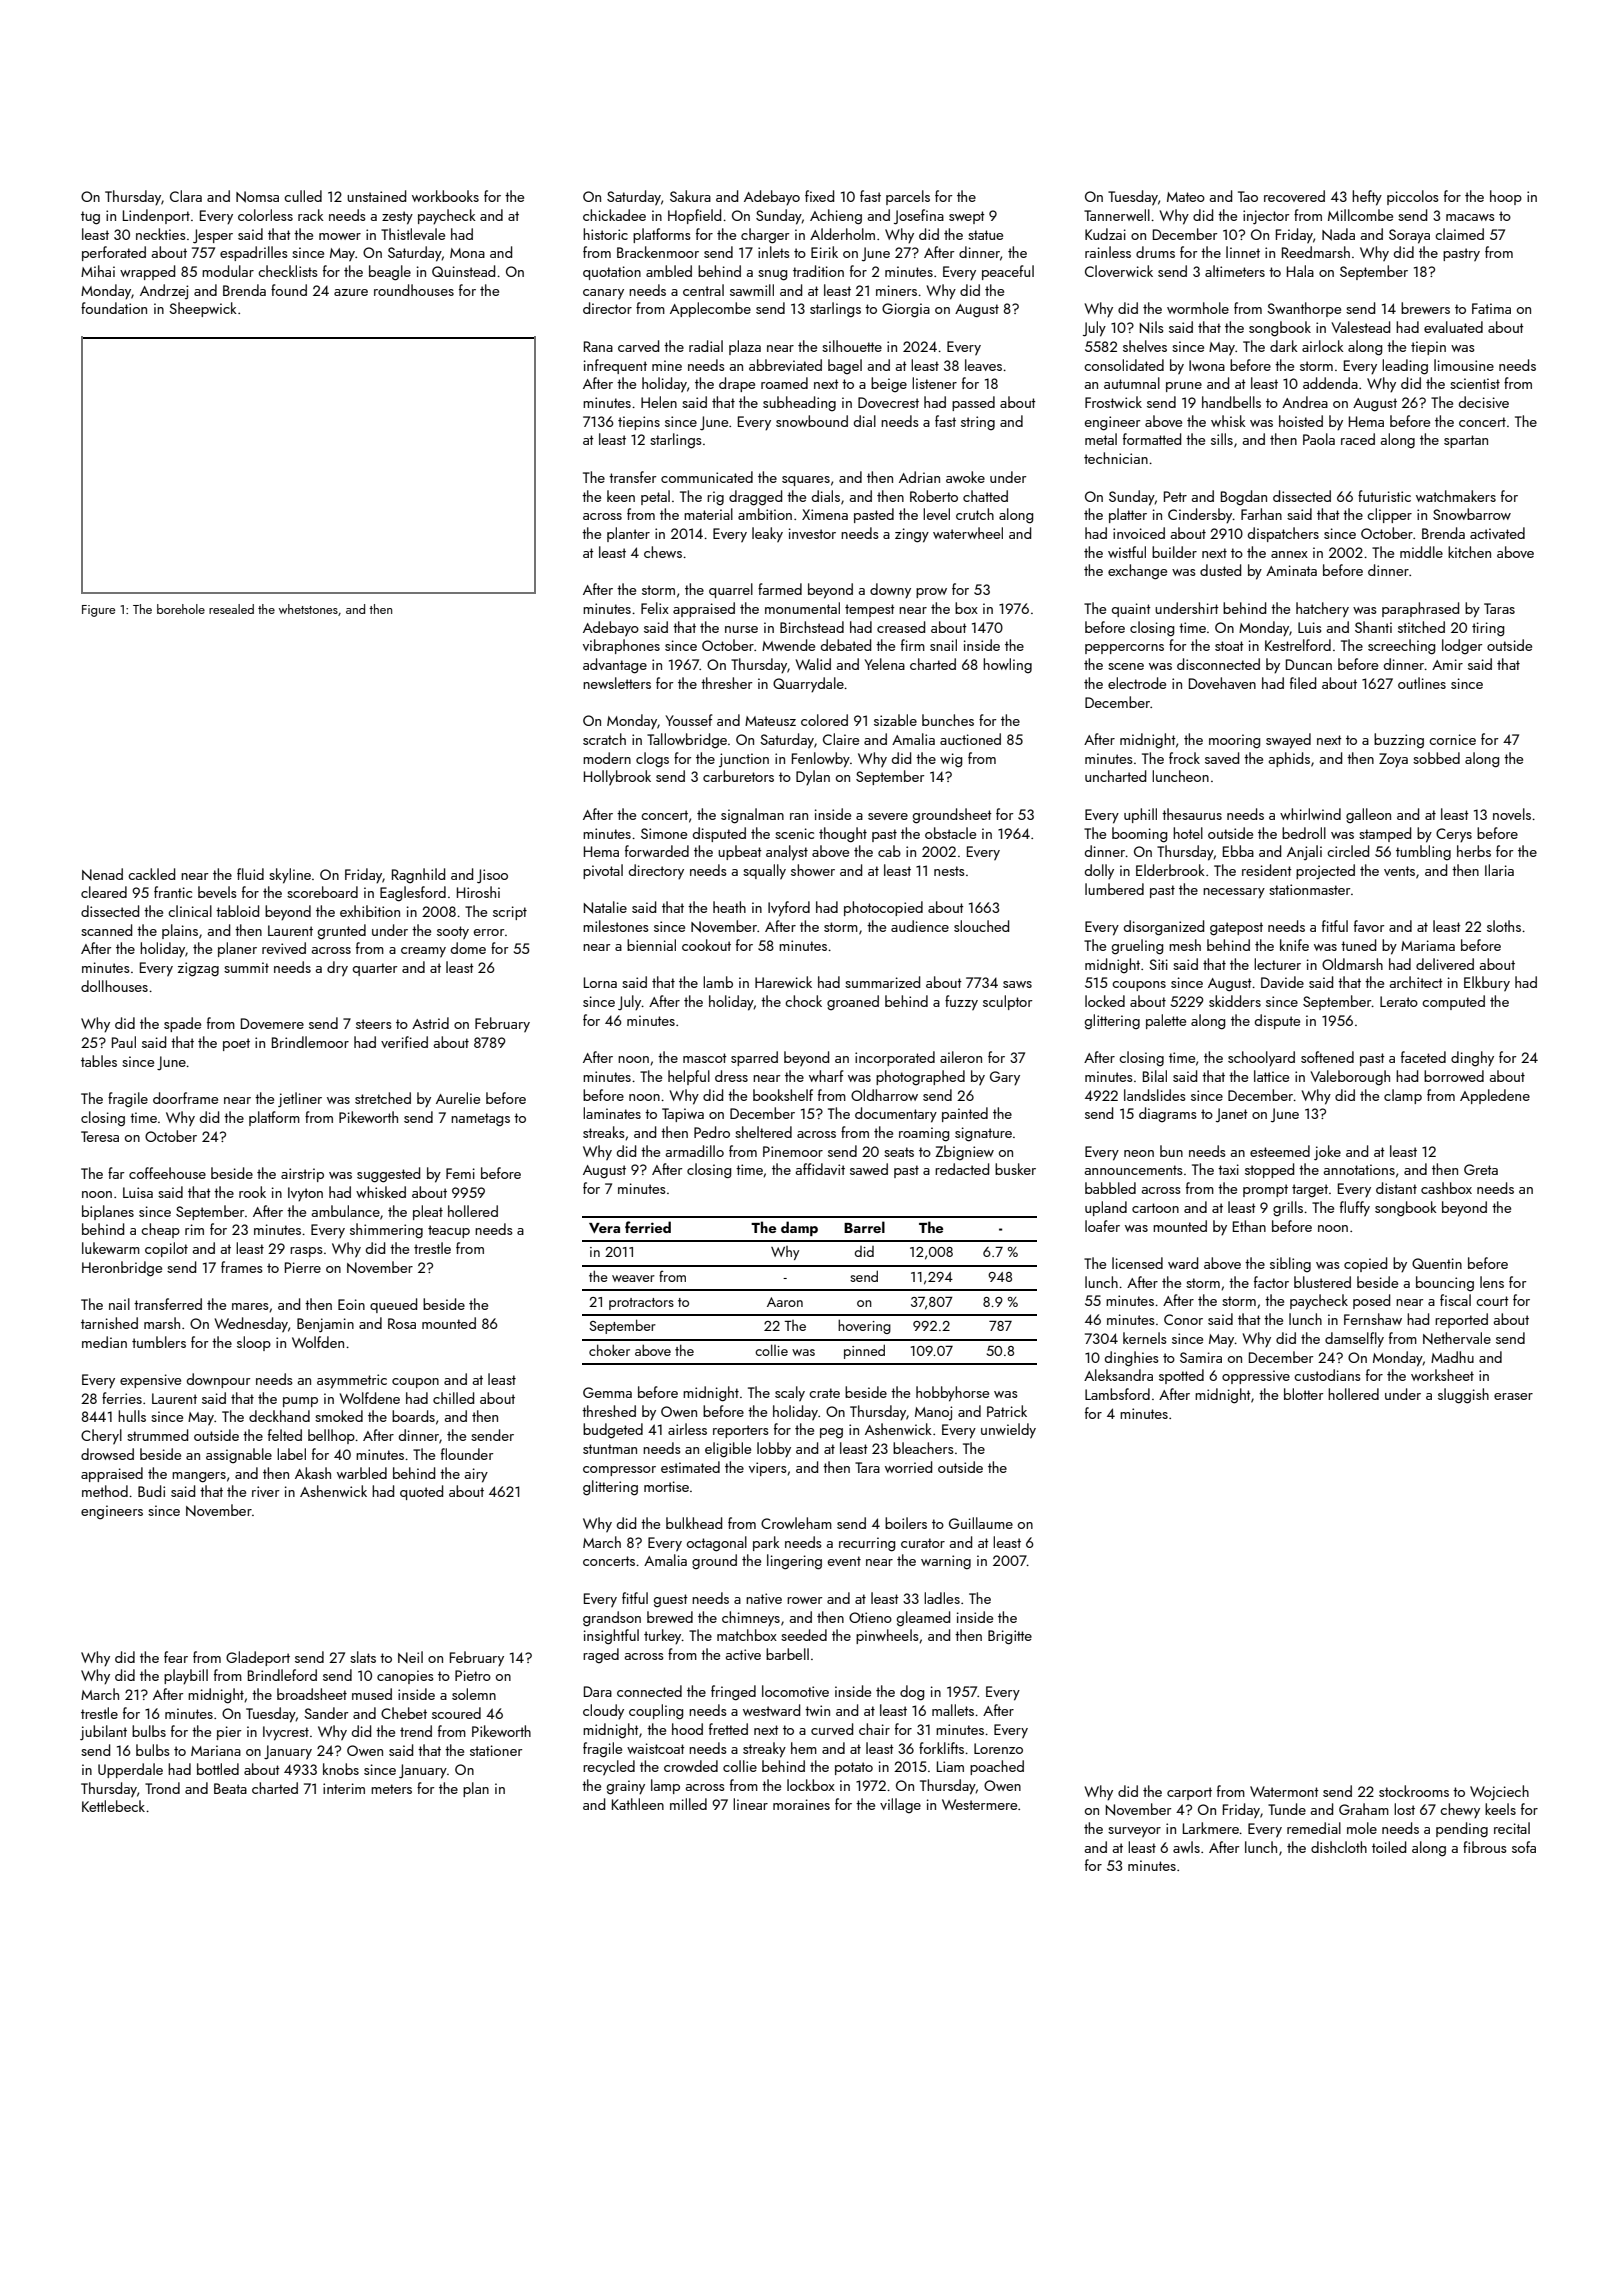 Image resolution: width=1620 pixels, height=2292 pixels. Describe the element at coordinates (186, 196) in the screenshot. I see `Clara` at that location.
